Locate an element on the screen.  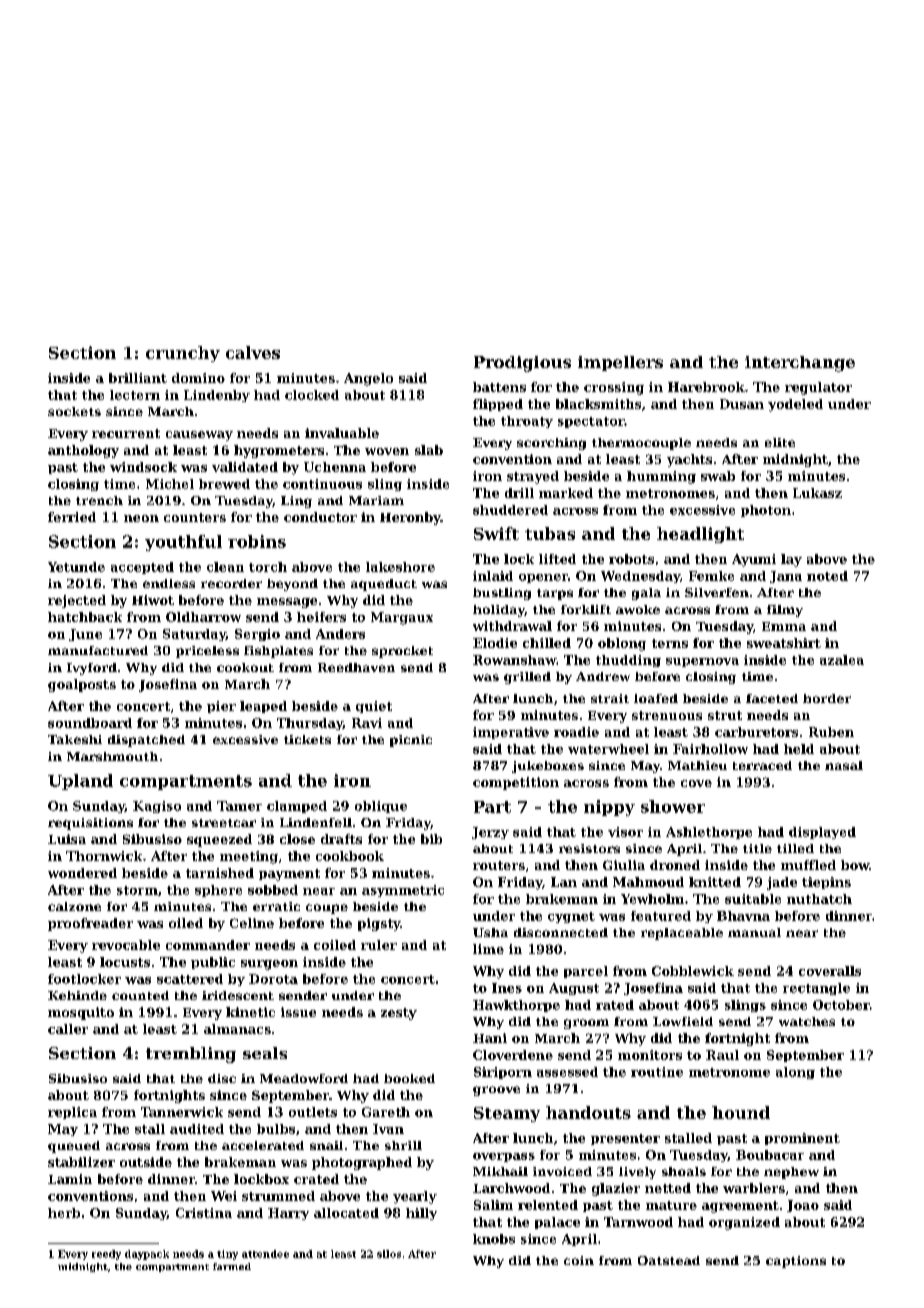
stabilizer is located at coordinates (81, 1162).
